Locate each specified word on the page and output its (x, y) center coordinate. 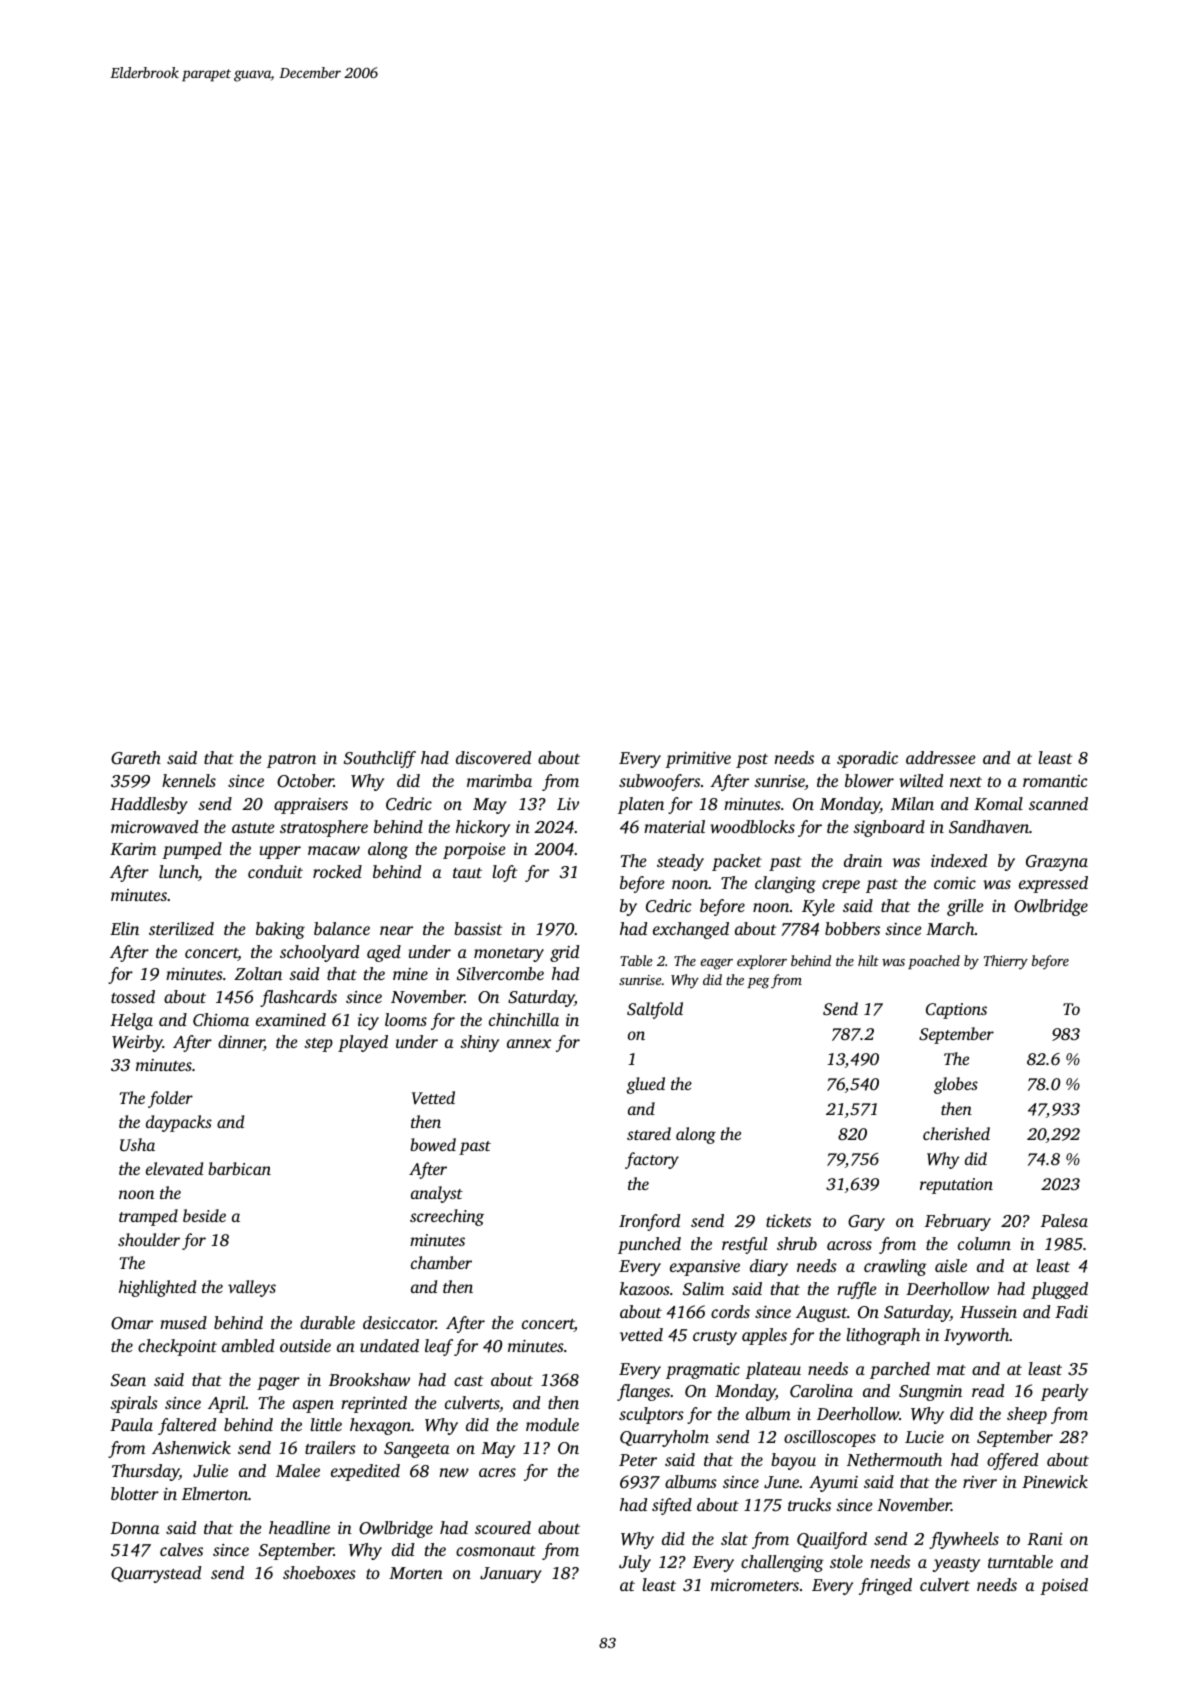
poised (1064, 1586)
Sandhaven (989, 827)
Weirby (137, 1043)
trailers (330, 1447)
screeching (447, 1217)
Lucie (924, 1437)
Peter (638, 1460)
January (511, 1575)
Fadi (1071, 1311)
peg (758, 983)
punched (649, 1245)
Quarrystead (156, 1574)
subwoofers (659, 782)
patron (291, 761)
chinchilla (524, 1019)
